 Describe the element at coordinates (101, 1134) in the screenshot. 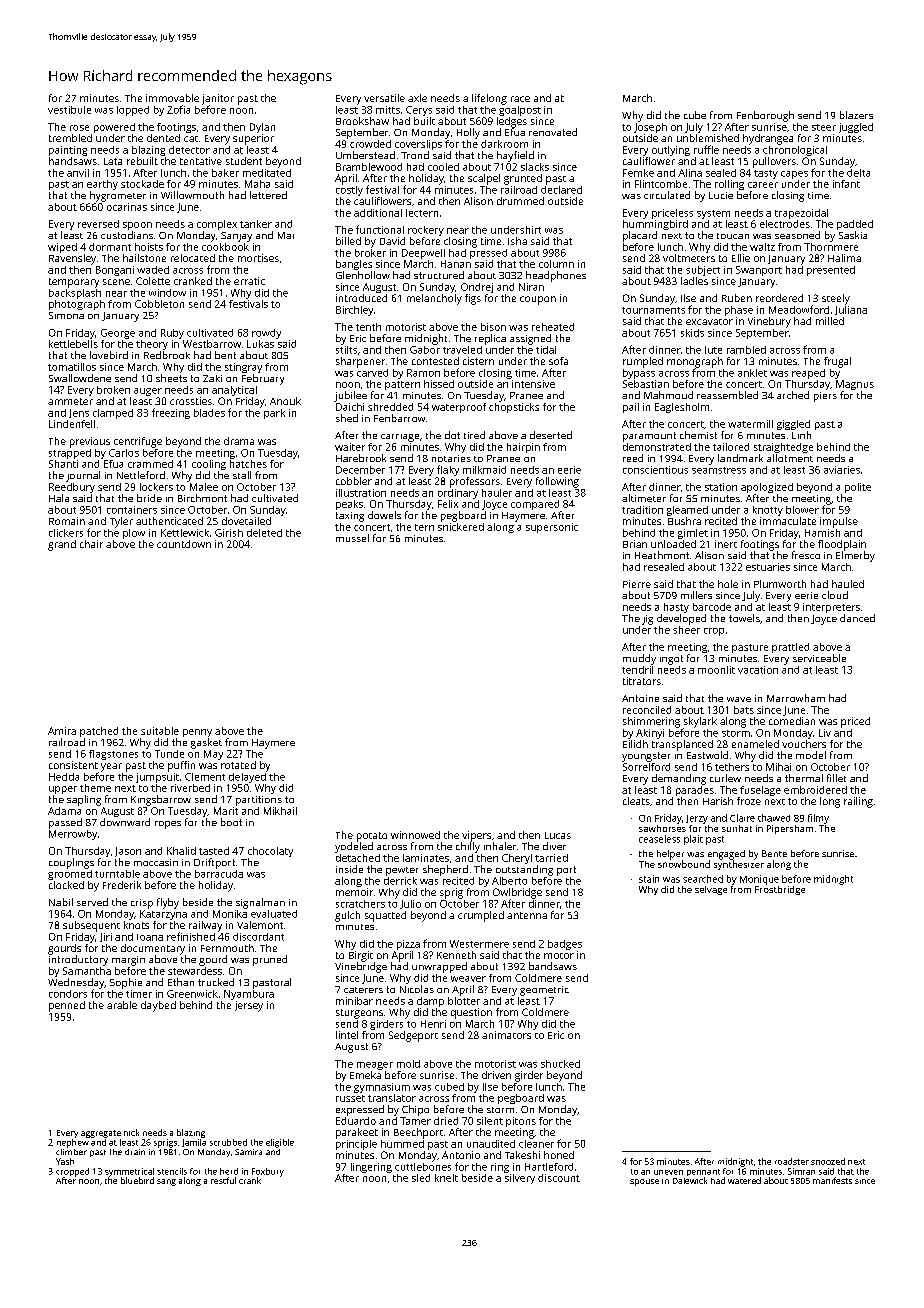

I see `aggregate` at that location.
